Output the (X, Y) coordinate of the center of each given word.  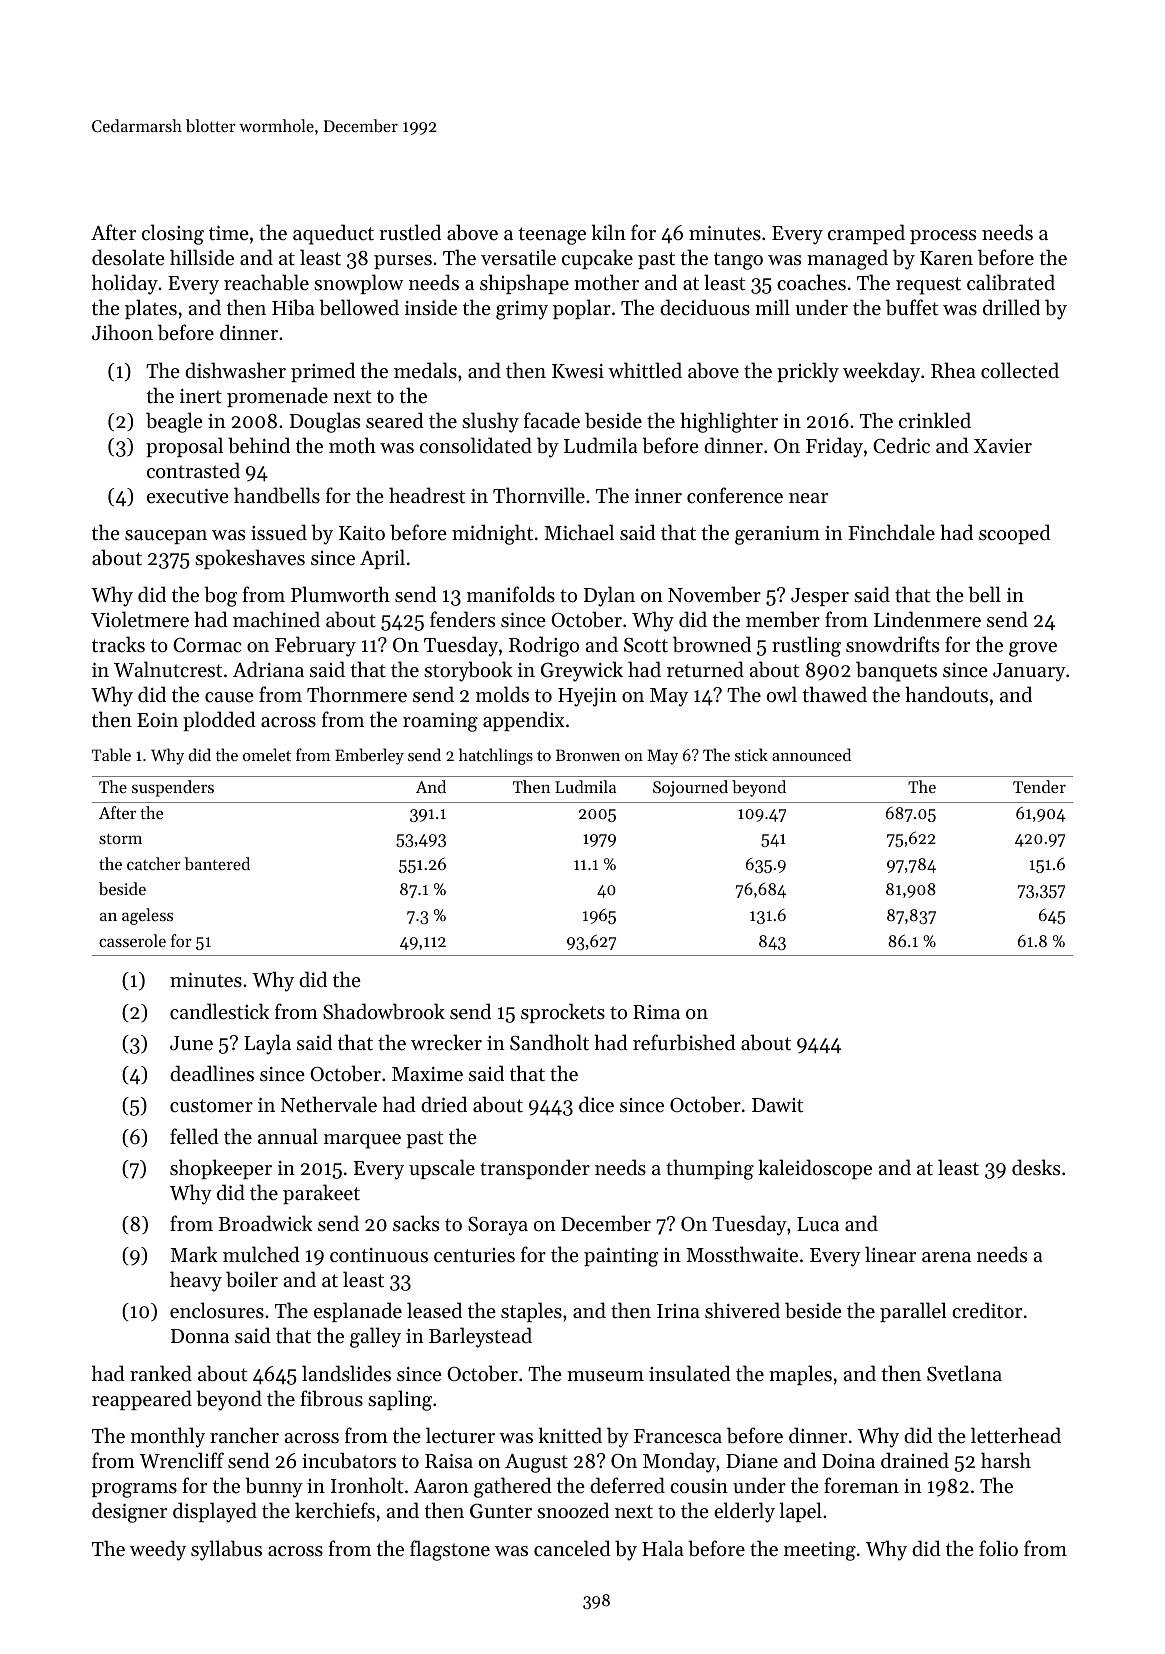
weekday (881, 372)
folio (998, 1548)
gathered (513, 1487)
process (943, 237)
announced (811, 754)
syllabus (226, 1550)
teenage (552, 236)
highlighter (729, 422)
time (229, 233)
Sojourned (690, 788)
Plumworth (340, 594)
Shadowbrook (384, 1011)
